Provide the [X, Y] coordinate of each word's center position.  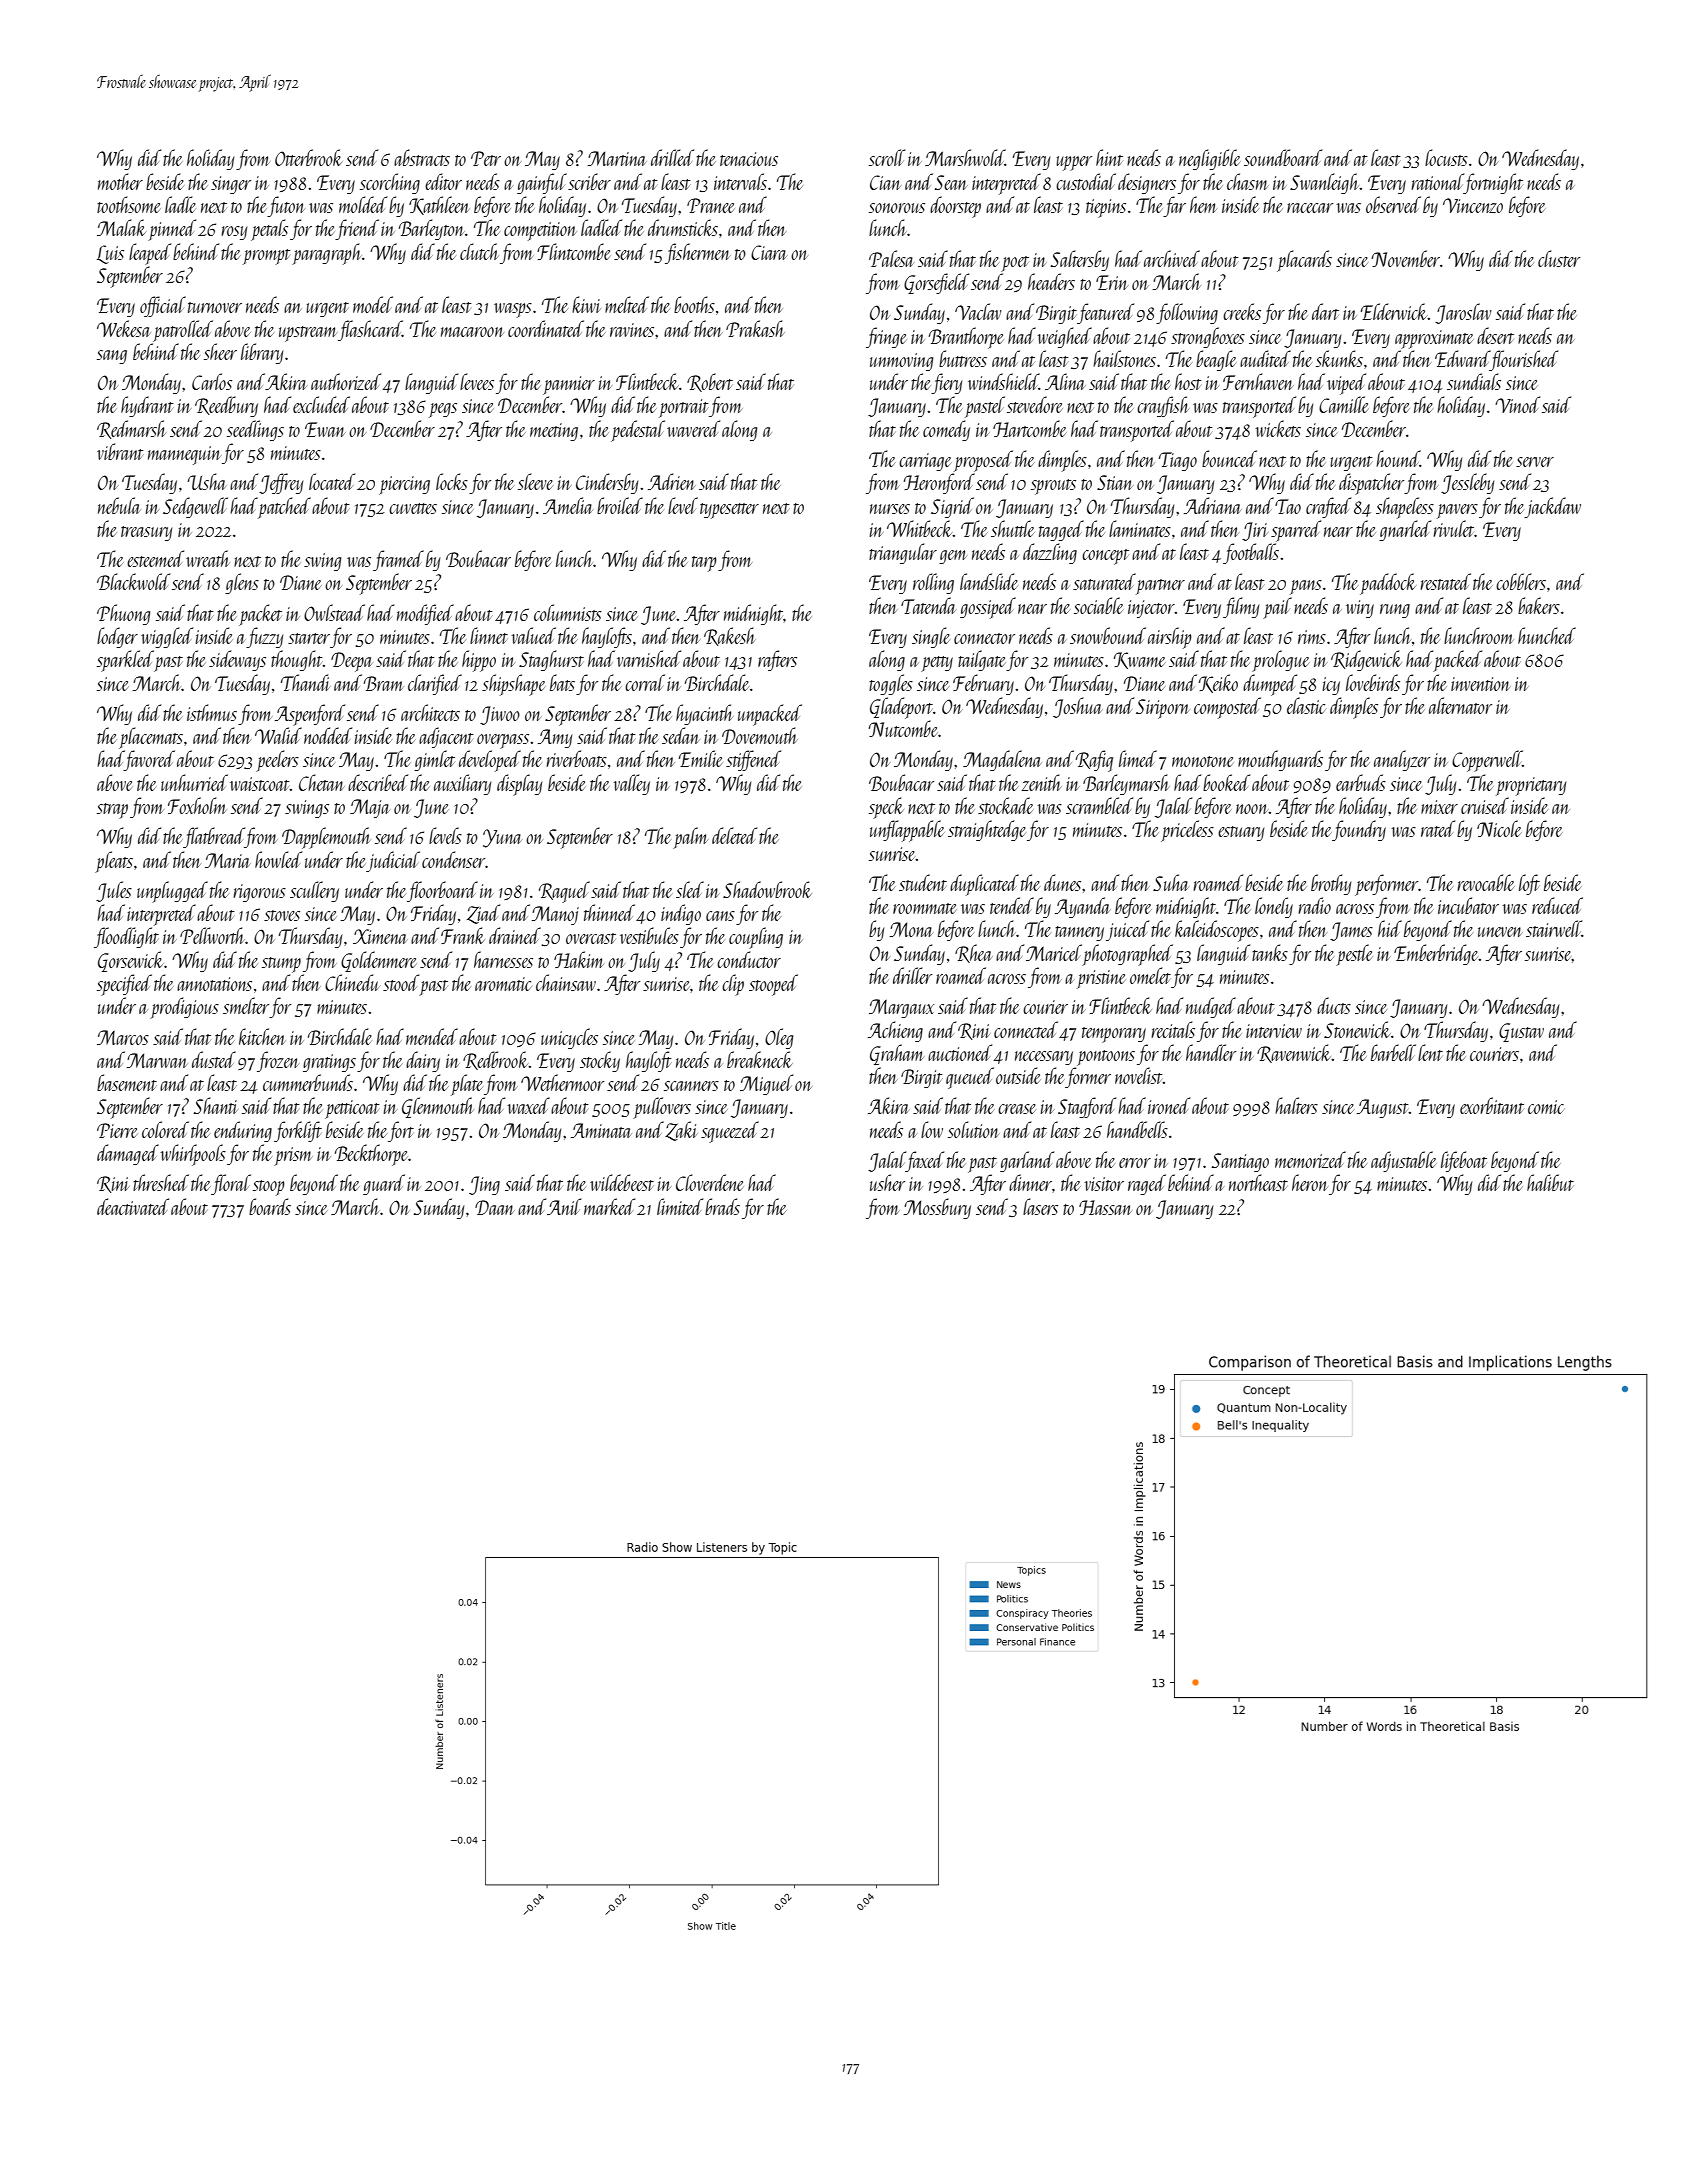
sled [690, 889]
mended [432, 1036]
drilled [672, 157]
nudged [1211, 1007]
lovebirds [1373, 682]
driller [912, 975]
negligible [1210, 159]
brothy [1331, 884]
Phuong [123, 614]
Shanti [216, 1105]
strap [112, 811]
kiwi [586, 304]
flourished [1524, 360]
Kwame [1140, 660]
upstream [308, 334]
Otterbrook [309, 157]
